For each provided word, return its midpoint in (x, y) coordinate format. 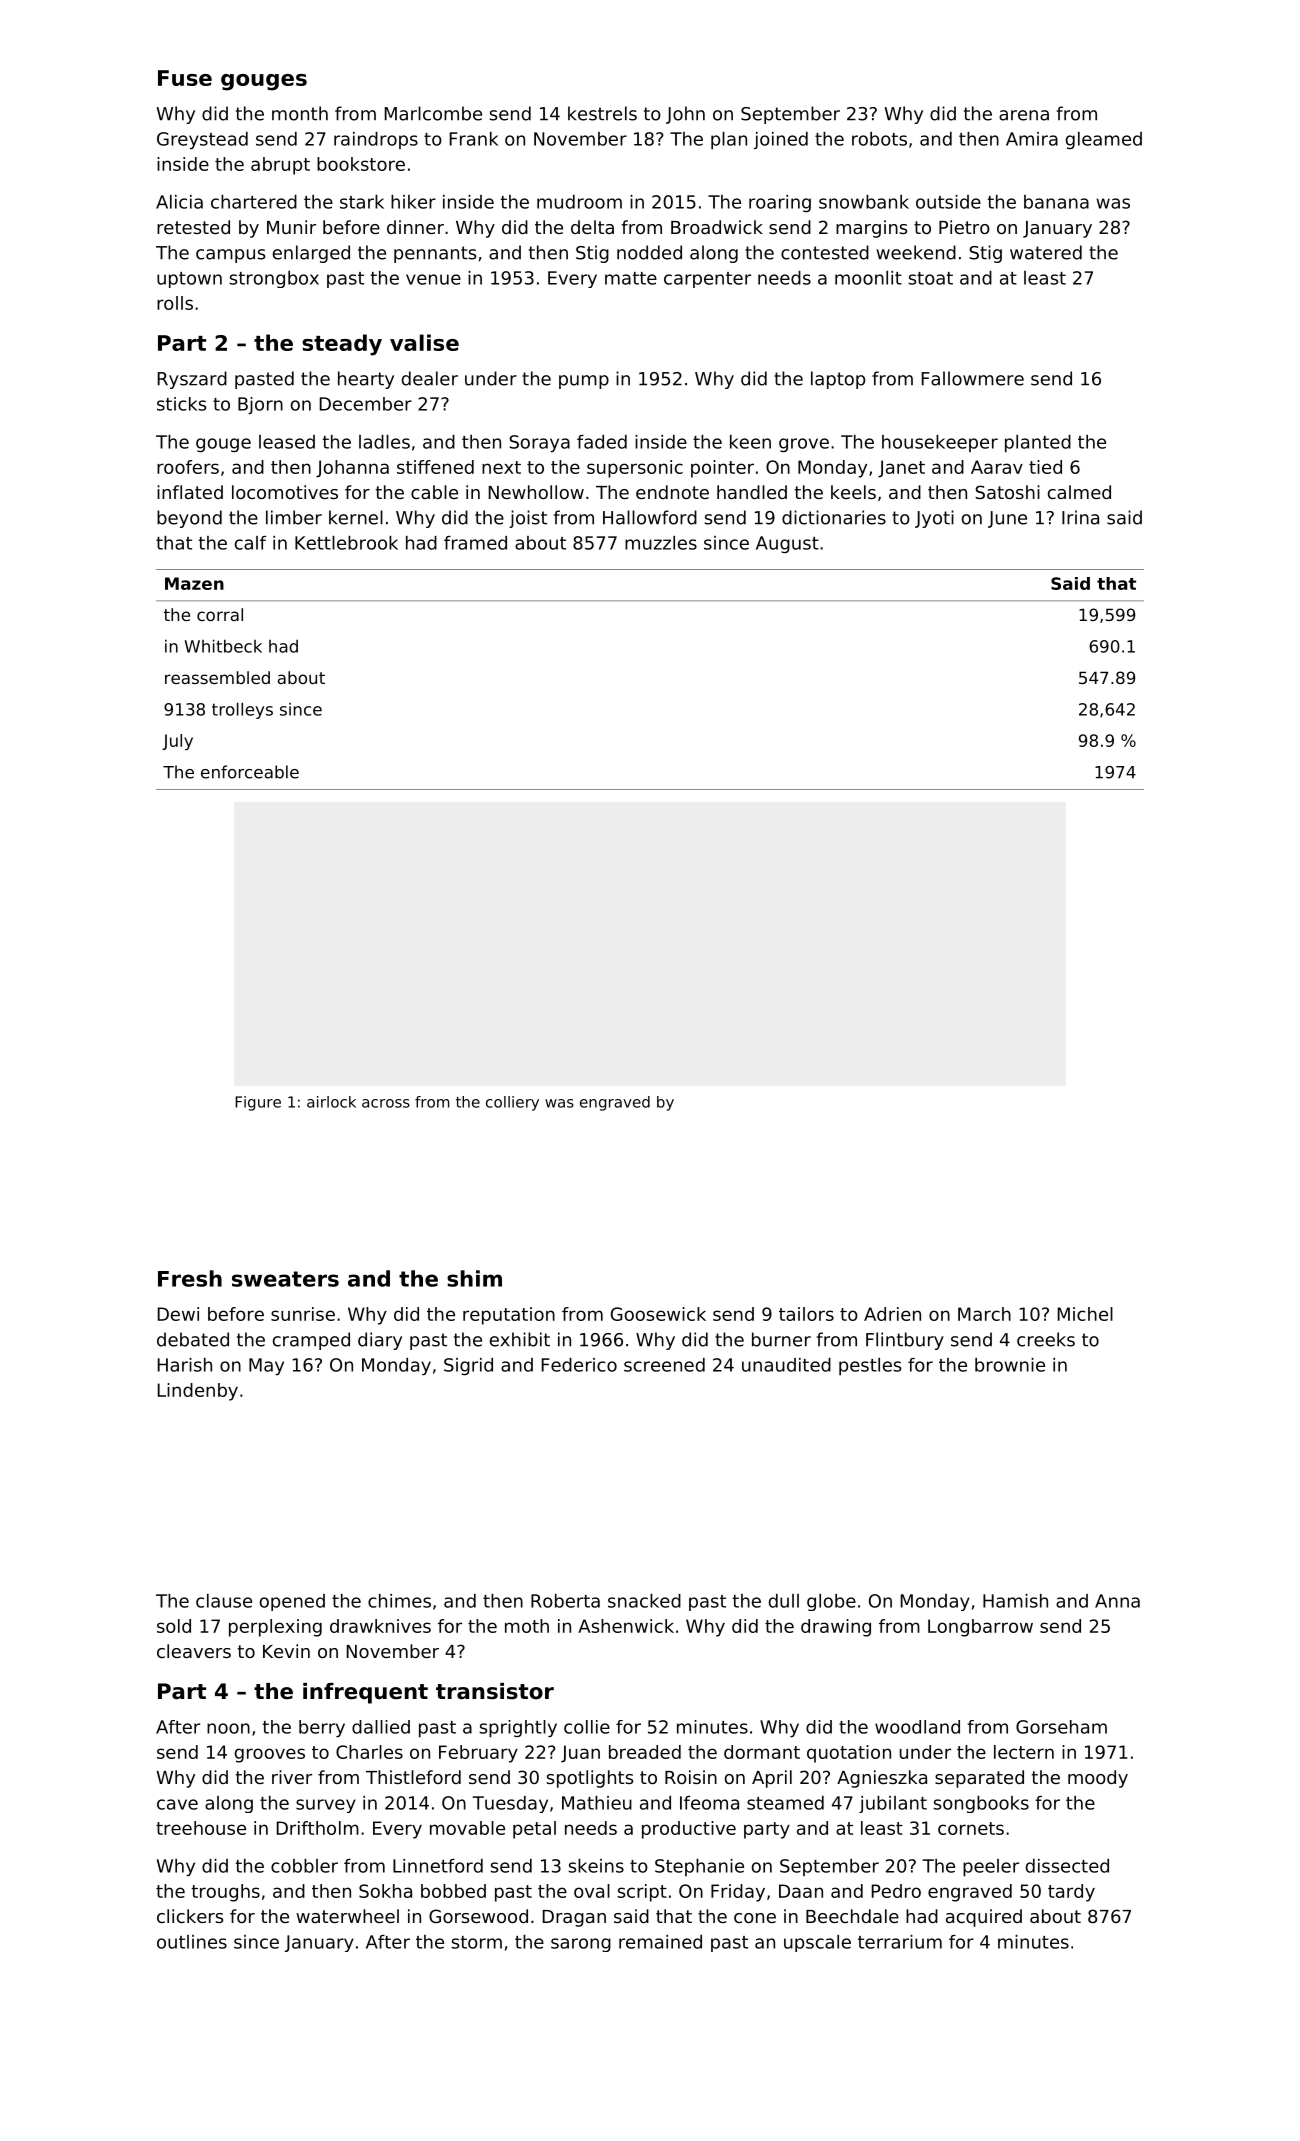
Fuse (185, 78)
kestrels (602, 113)
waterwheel (347, 1916)
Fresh (190, 1278)
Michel (1085, 1314)
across (386, 1103)
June (1007, 519)
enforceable (250, 772)
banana (1056, 202)
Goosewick (658, 1314)
